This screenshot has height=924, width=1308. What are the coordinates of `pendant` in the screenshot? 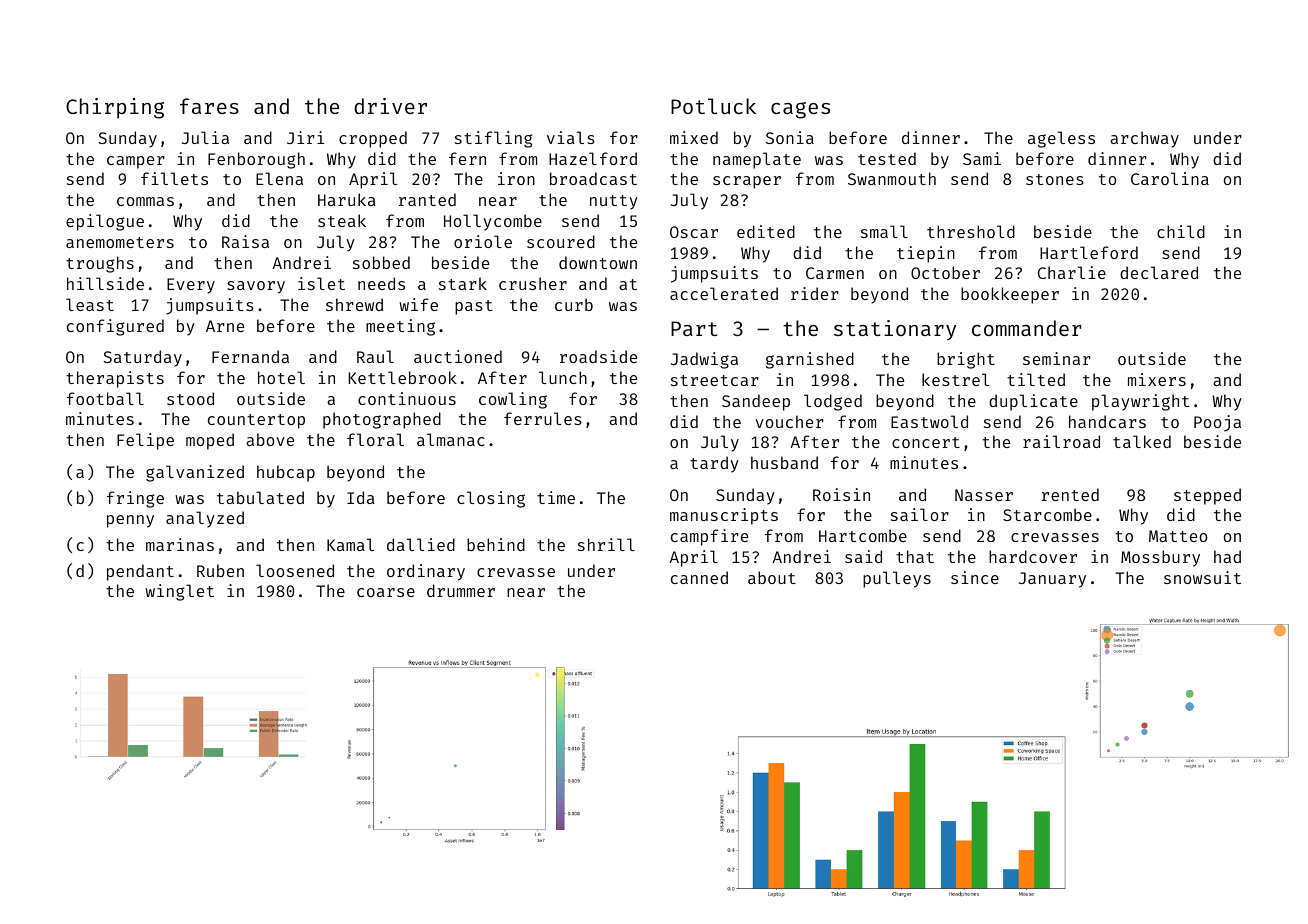 It's located at (140, 572).
